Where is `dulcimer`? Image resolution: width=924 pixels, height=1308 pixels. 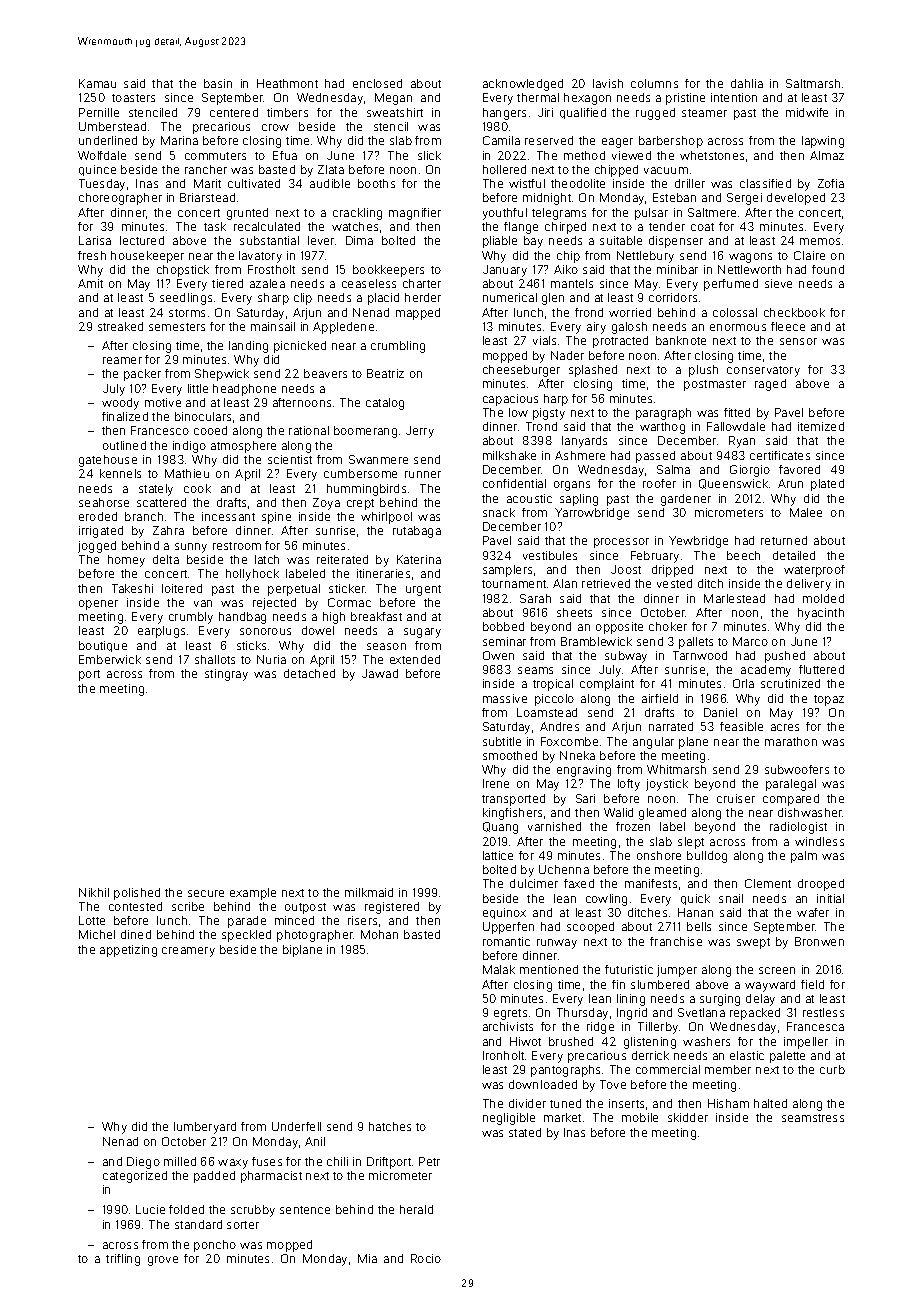 dulcimer is located at coordinates (534, 883).
